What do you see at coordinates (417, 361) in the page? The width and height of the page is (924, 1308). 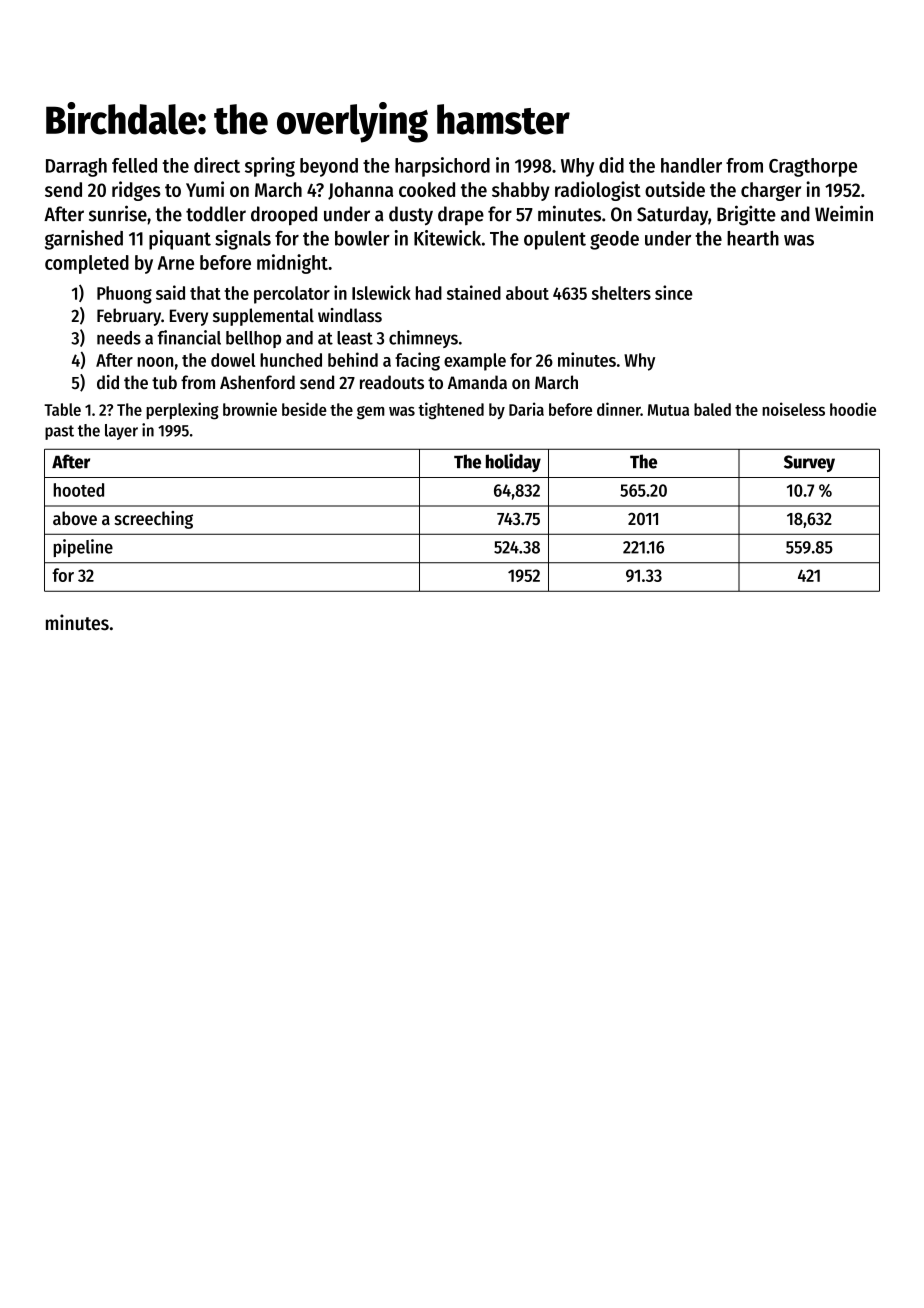 I see `facing` at bounding box center [417, 361].
